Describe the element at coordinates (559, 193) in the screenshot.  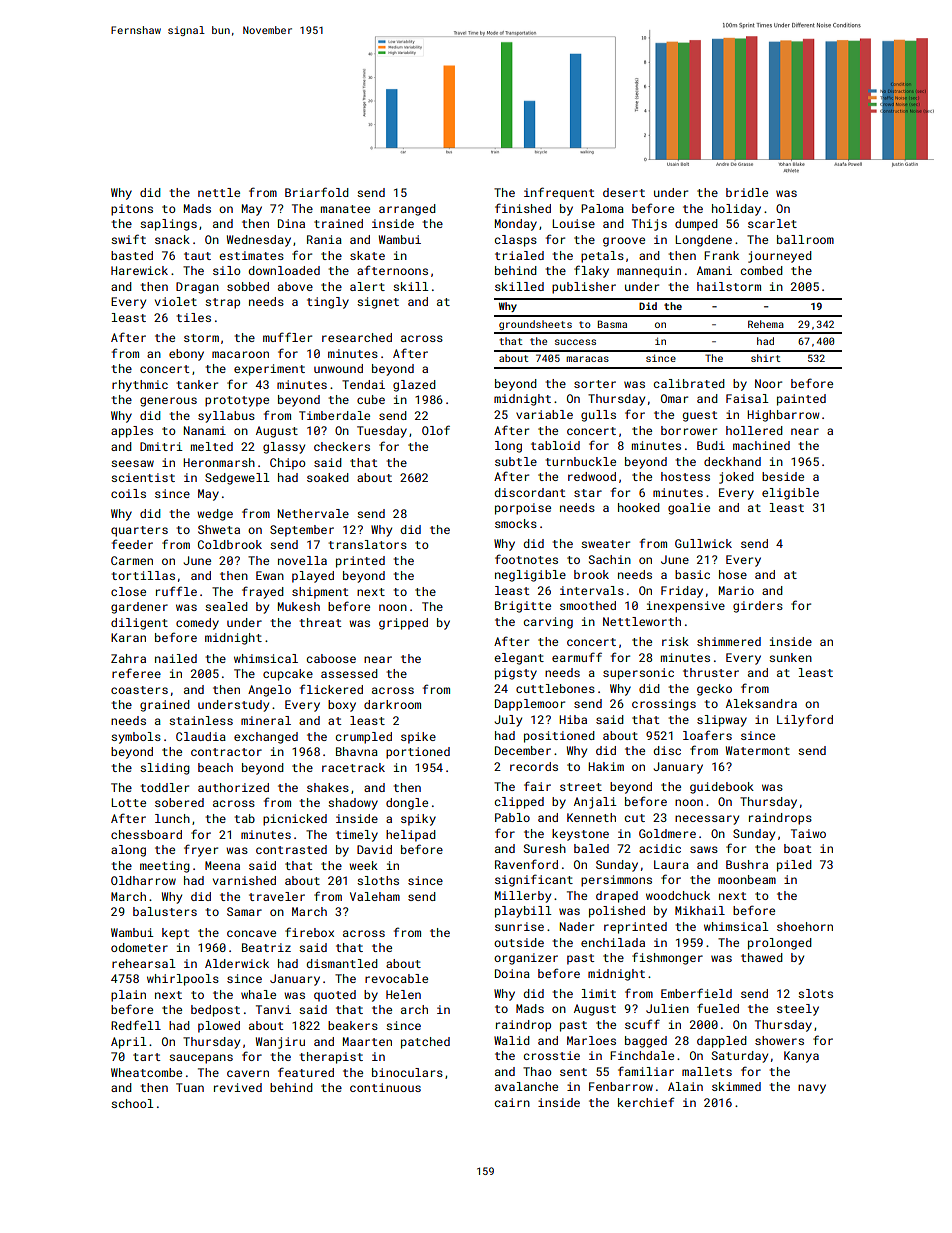
I see `infrequent` at that location.
